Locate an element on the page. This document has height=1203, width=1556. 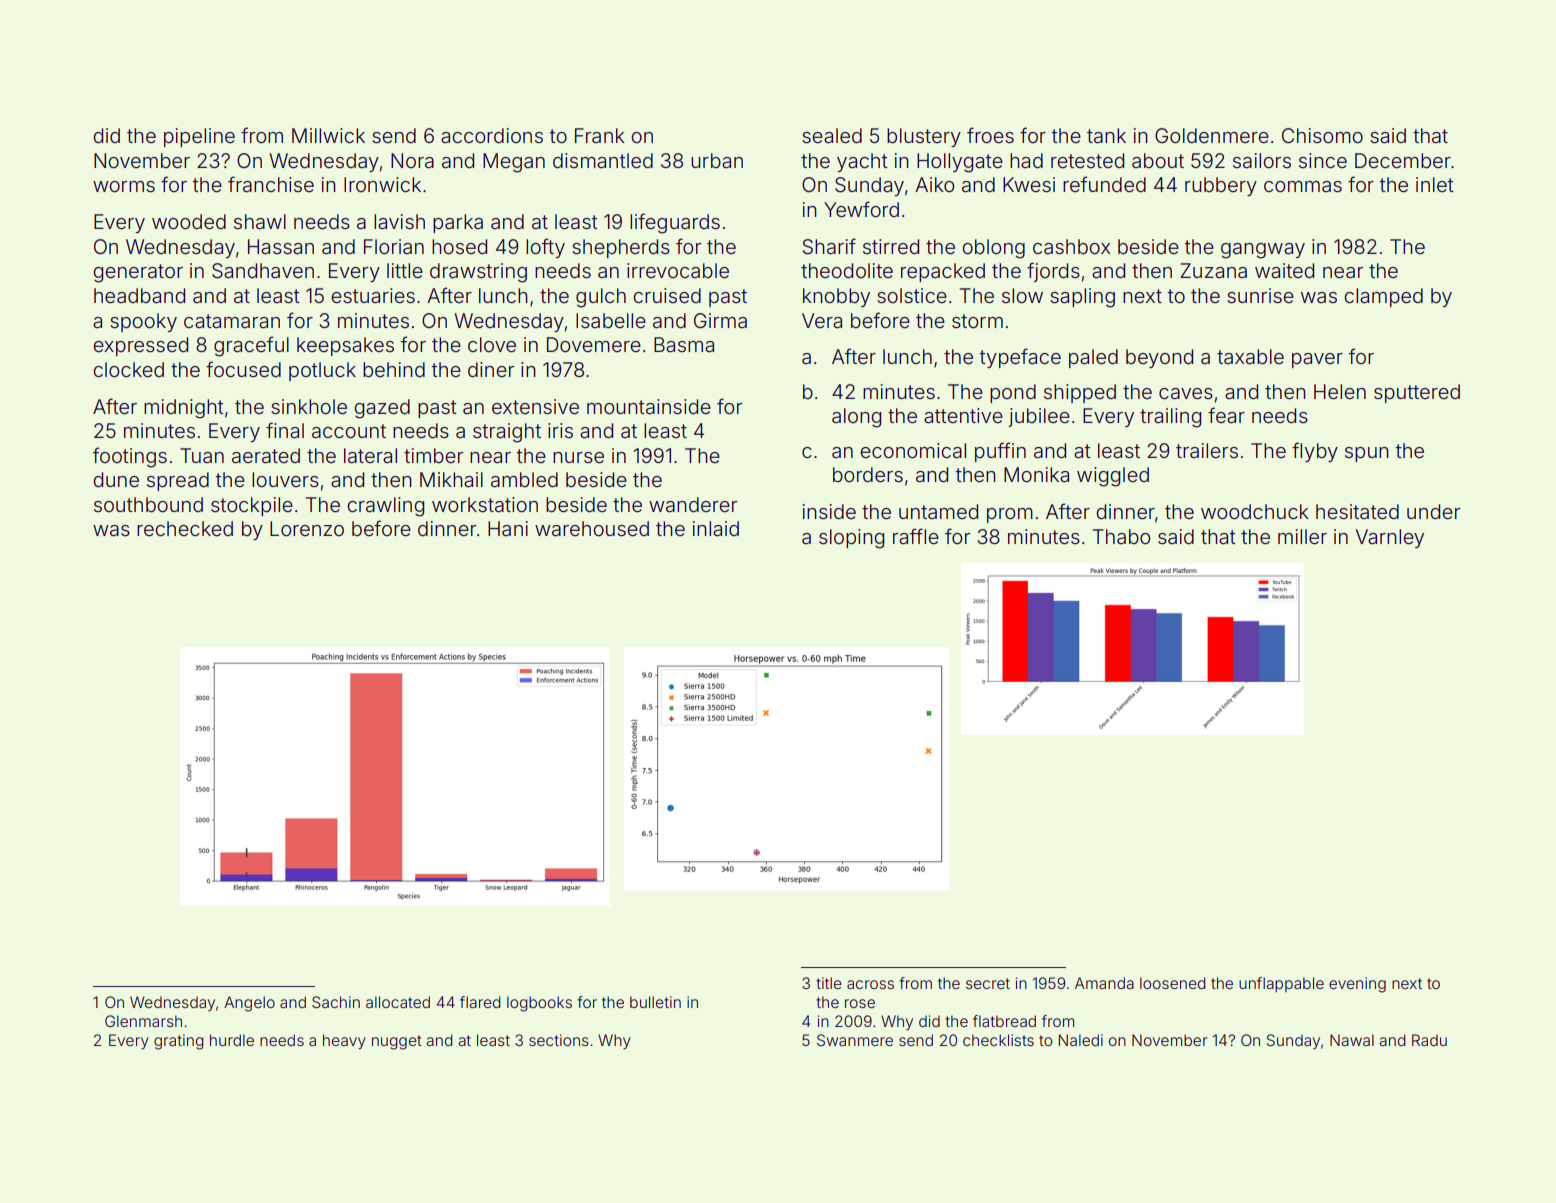
Chisomo is located at coordinates (1322, 135).
